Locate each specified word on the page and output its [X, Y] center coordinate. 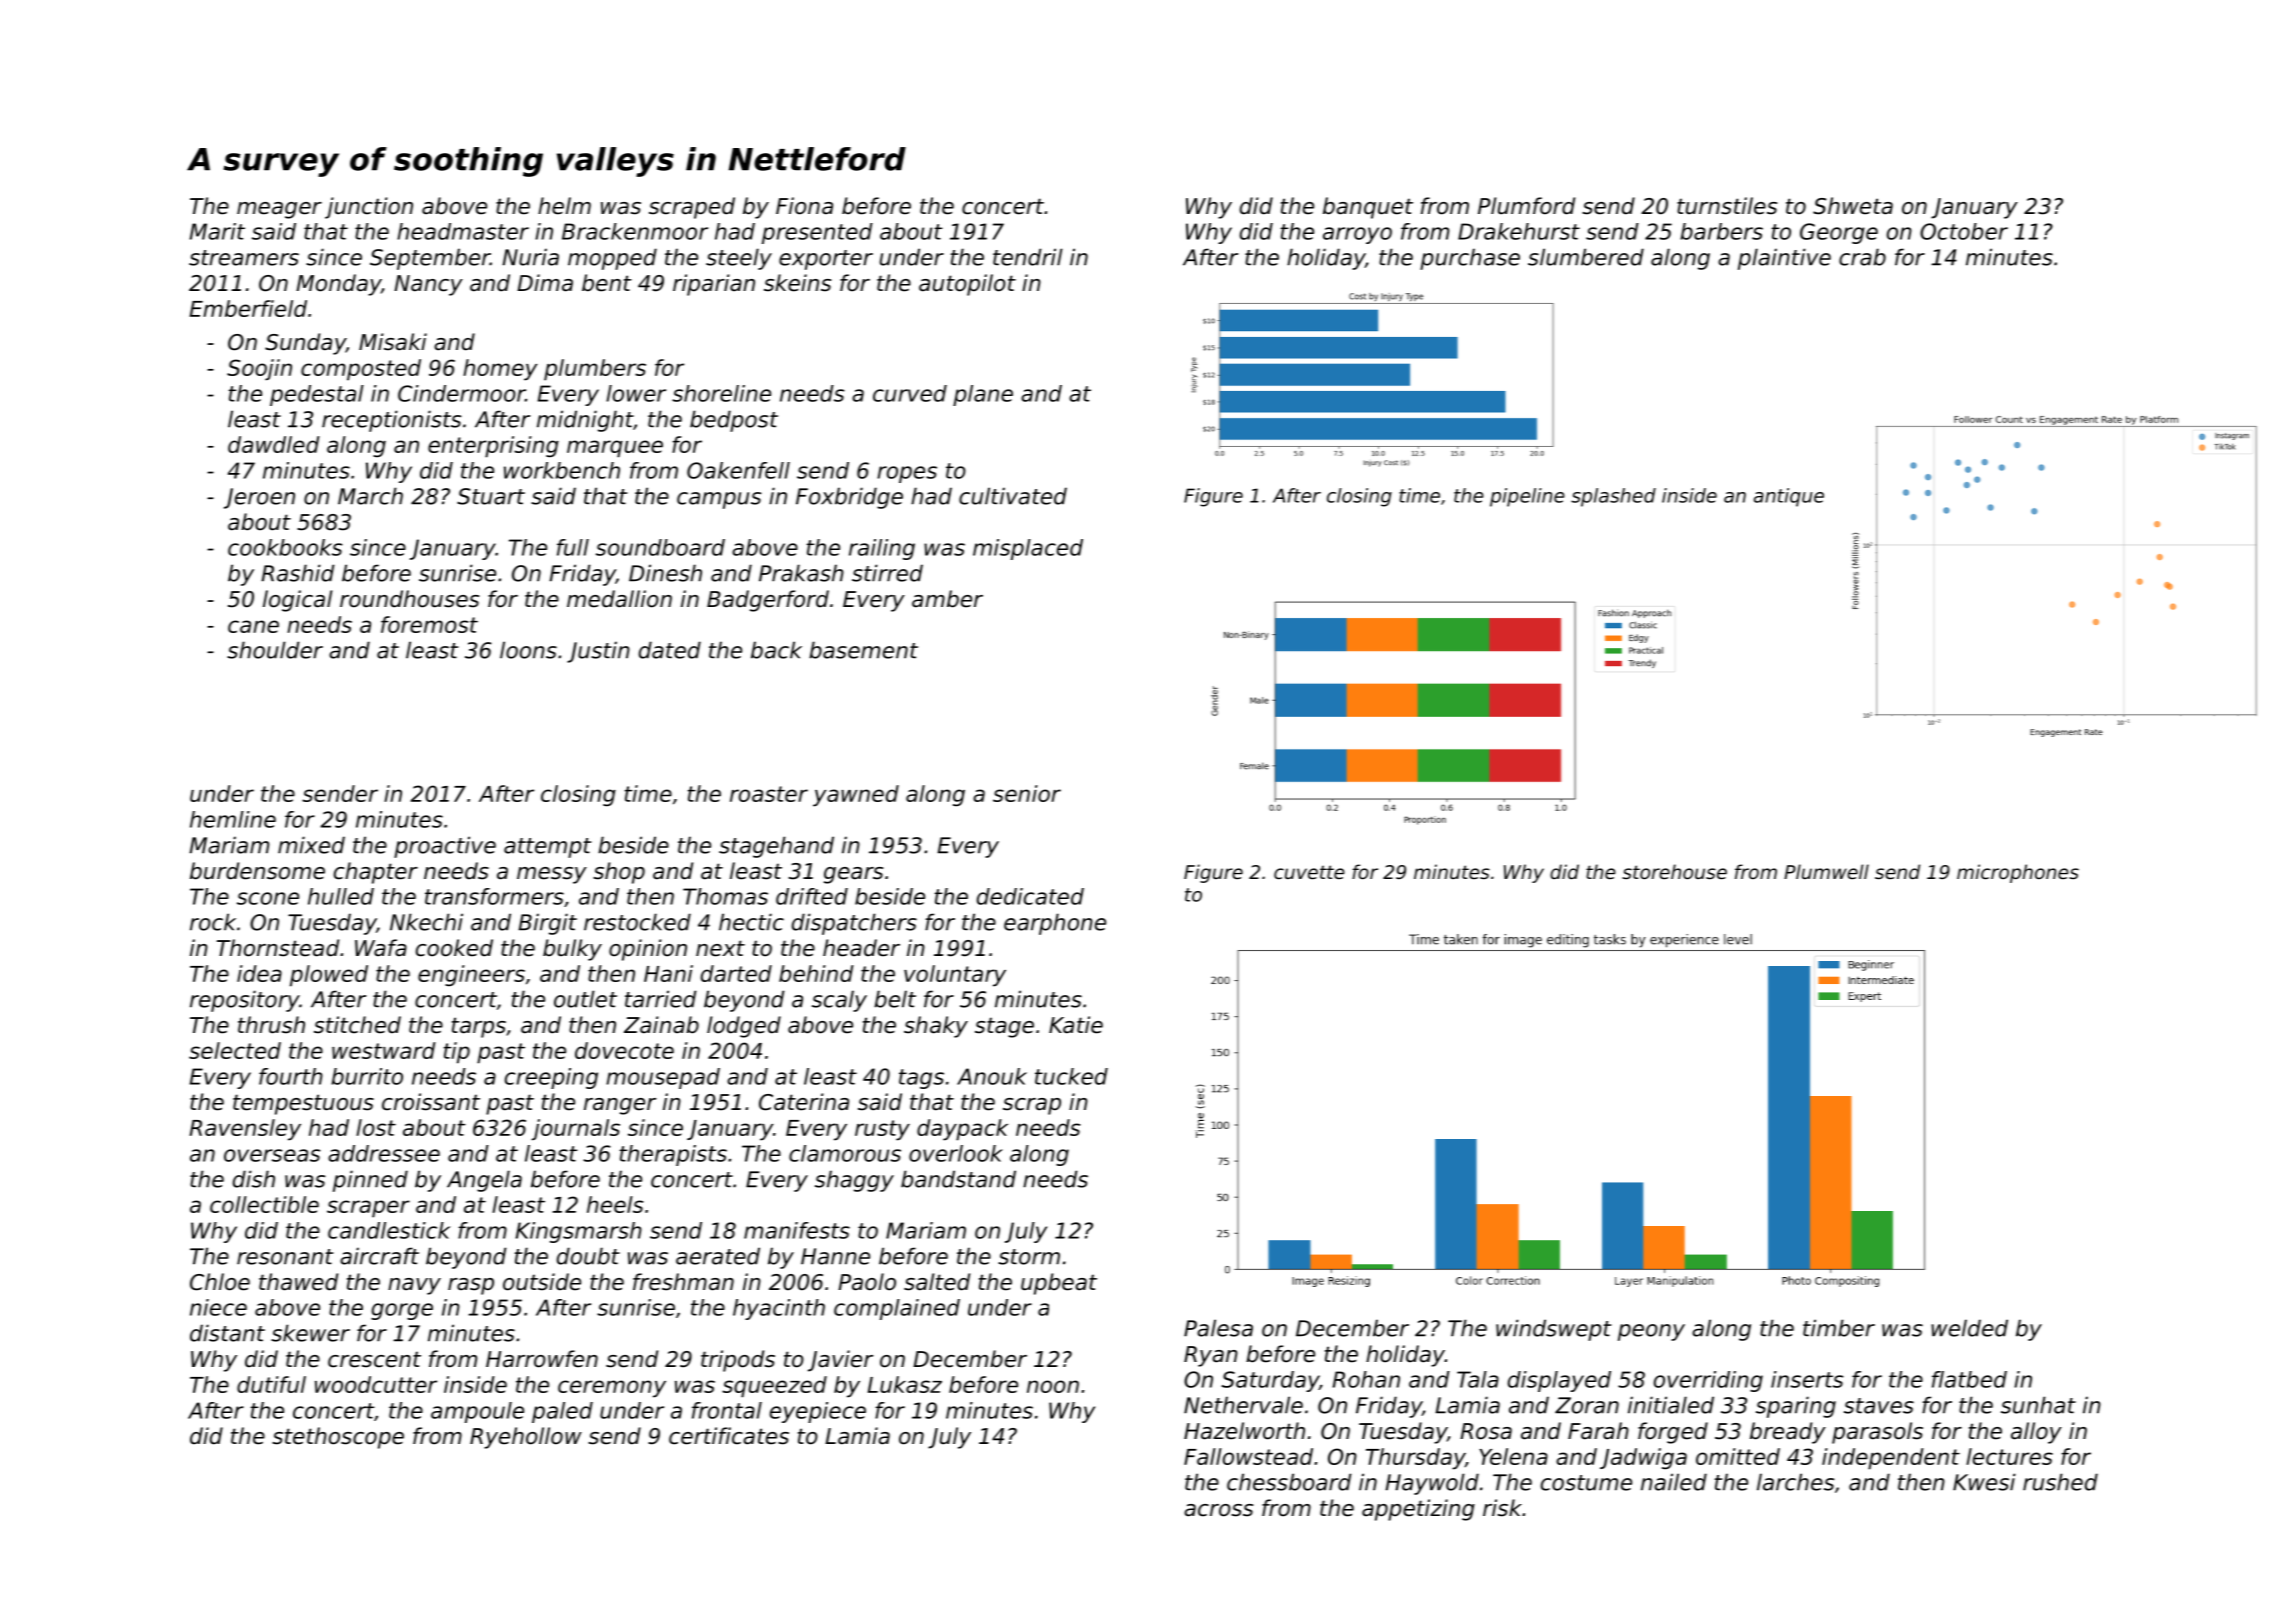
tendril [1028, 257]
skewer [310, 1333]
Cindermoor [461, 393]
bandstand [958, 1179]
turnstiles [1727, 206]
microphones [2018, 873]
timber [1839, 1328]
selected [235, 1050]
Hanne [835, 1256]
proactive [445, 847]
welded [1969, 1328]
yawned [856, 796]
